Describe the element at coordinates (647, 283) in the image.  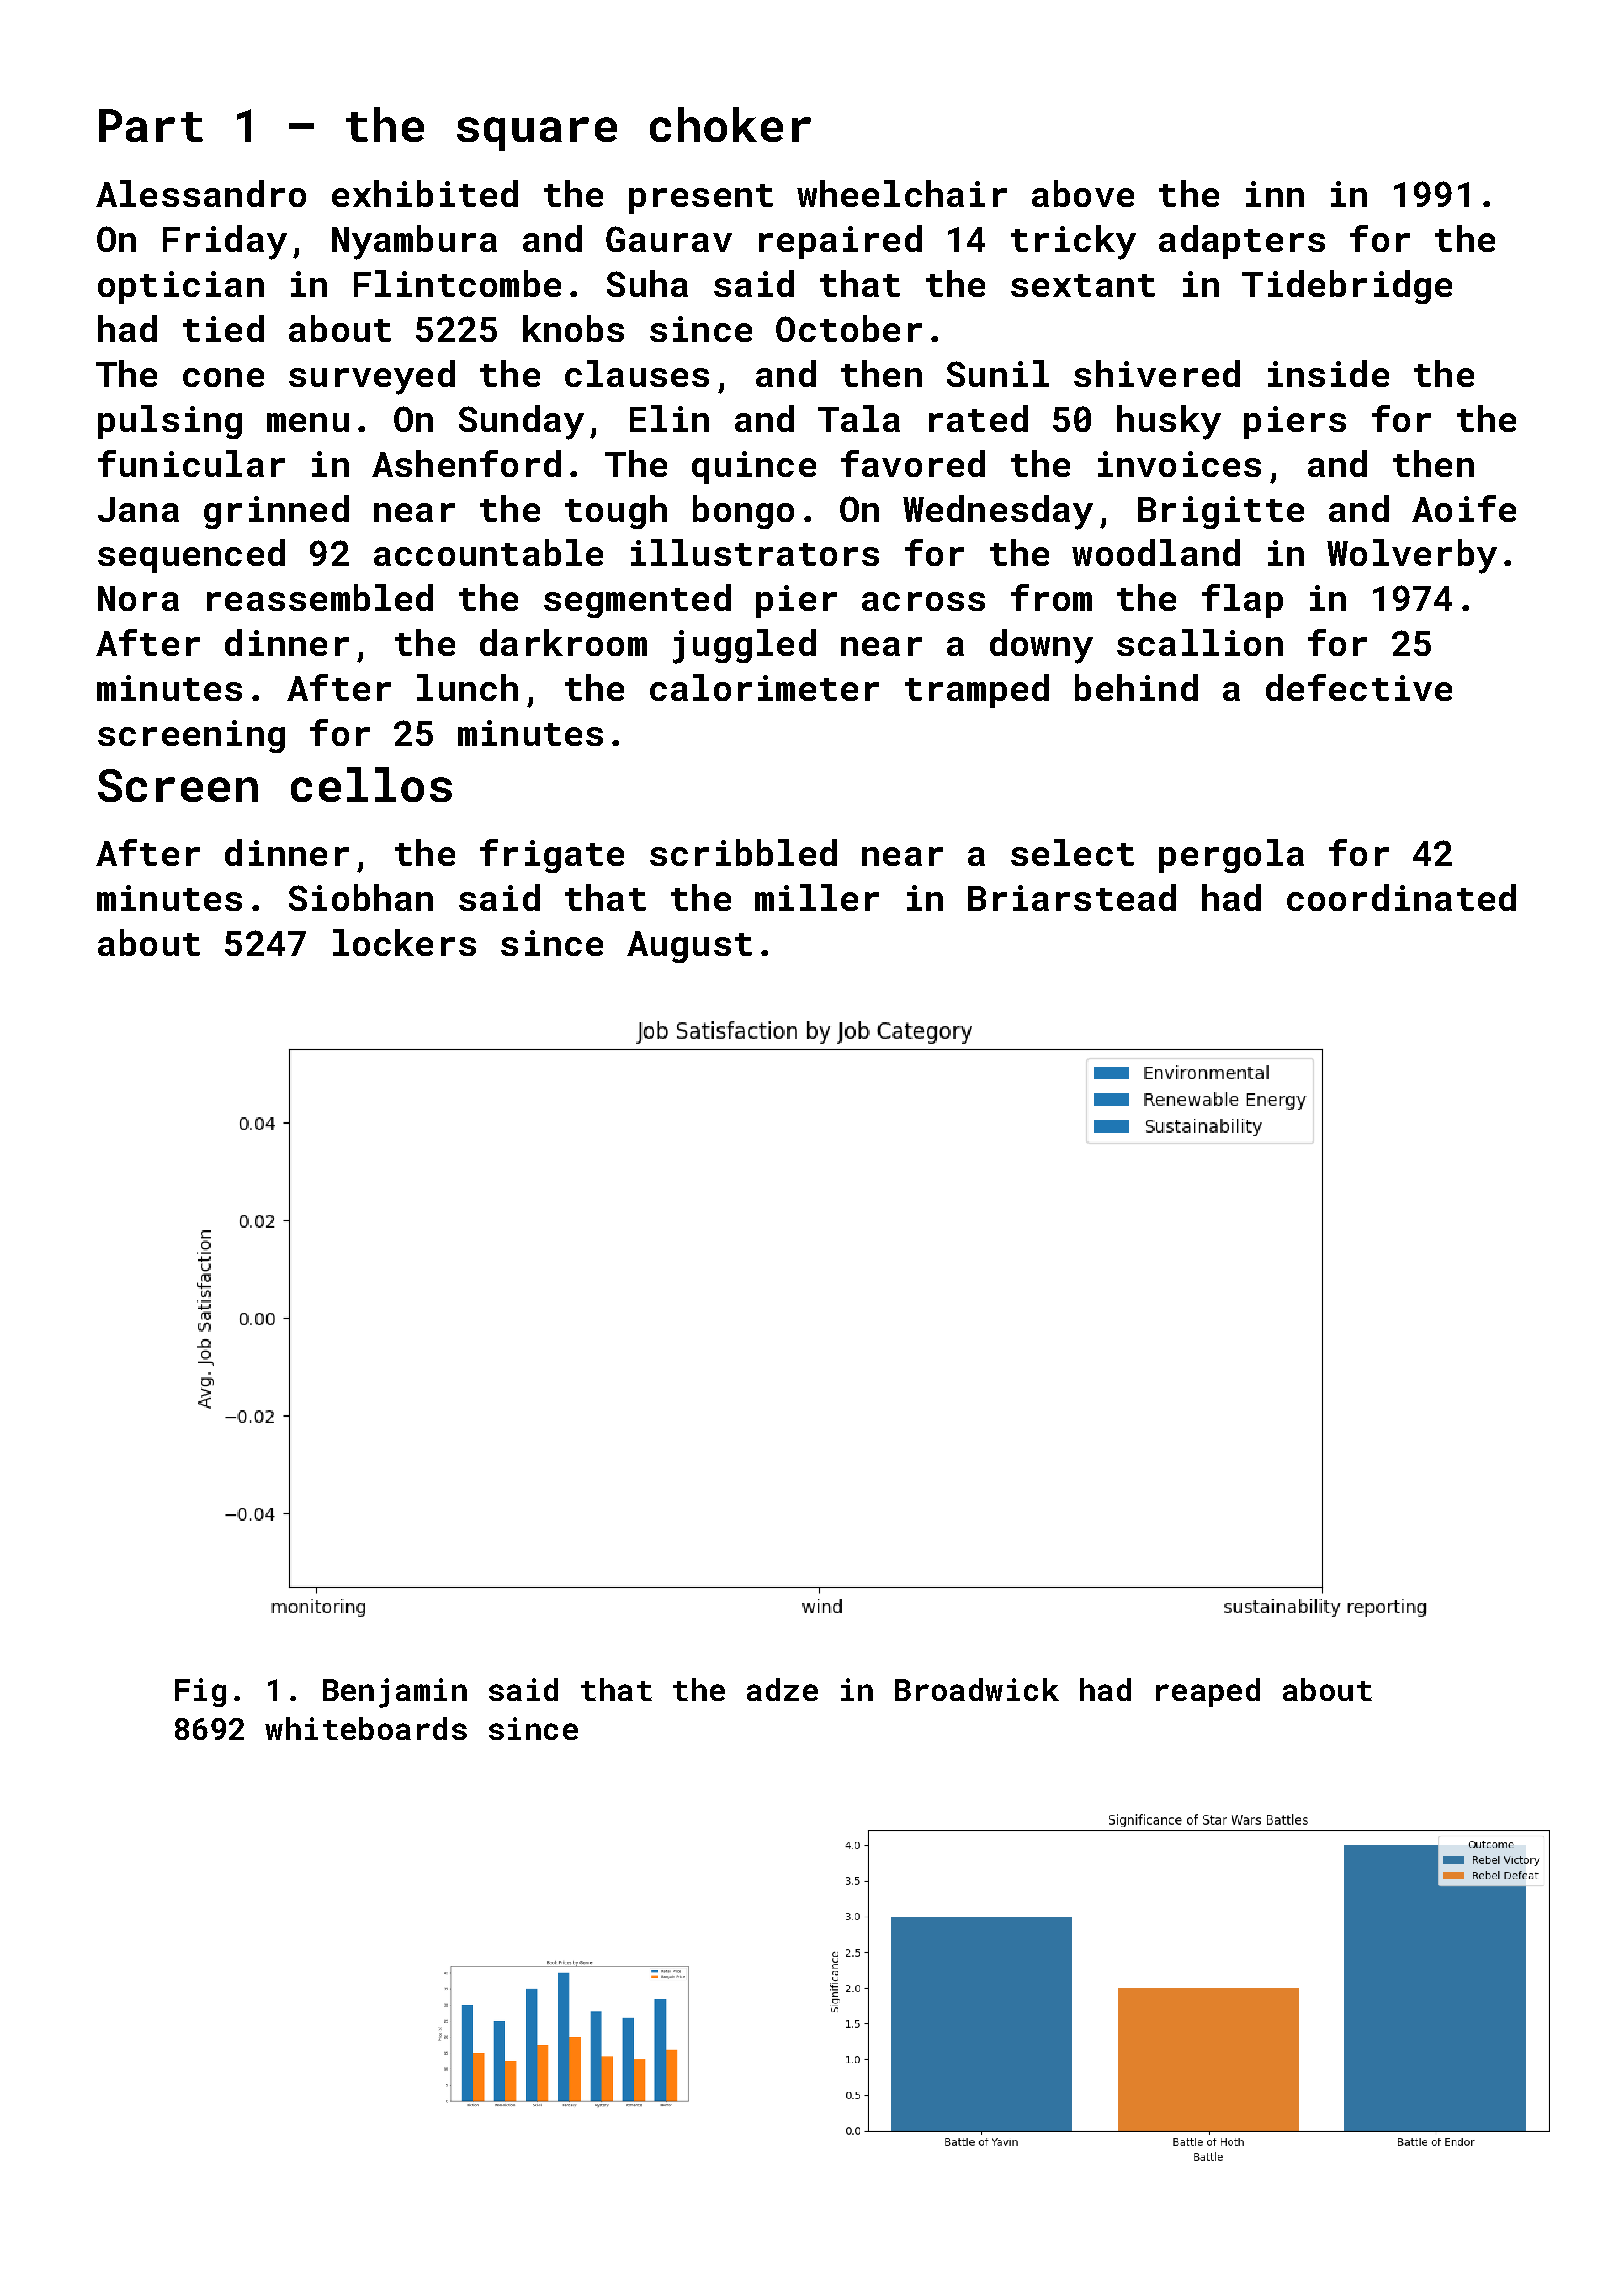
I see `Suha` at that location.
